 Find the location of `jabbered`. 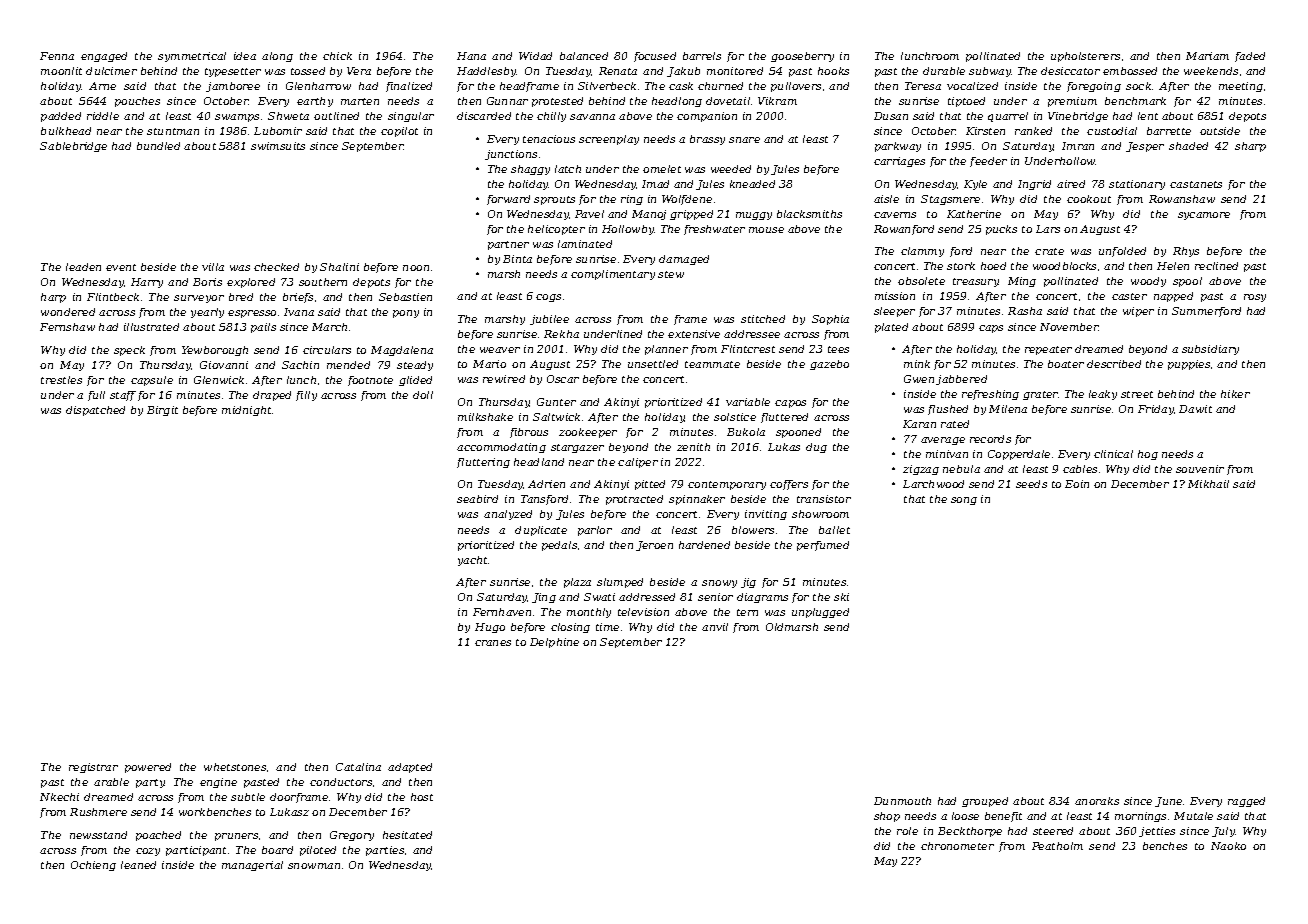

jabbered is located at coordinates (961, 380).
